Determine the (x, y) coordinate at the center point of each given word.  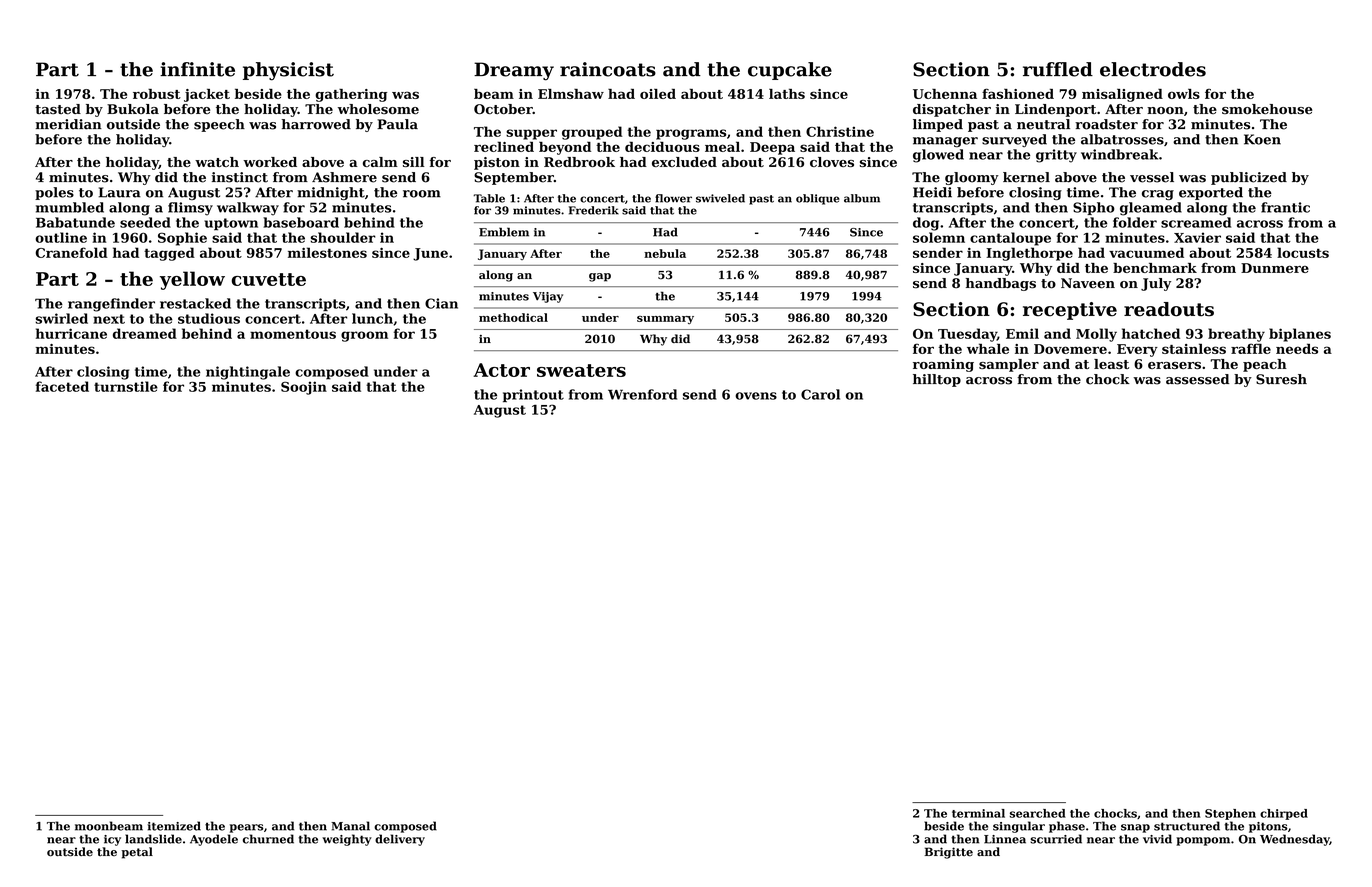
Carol (820, 394)
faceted (62, 386)
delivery (400, 840)
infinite (197, 69)
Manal (350, 826)
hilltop (937, 380)
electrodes (1153, 69)
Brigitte (948, 853)
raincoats (608, 69)
